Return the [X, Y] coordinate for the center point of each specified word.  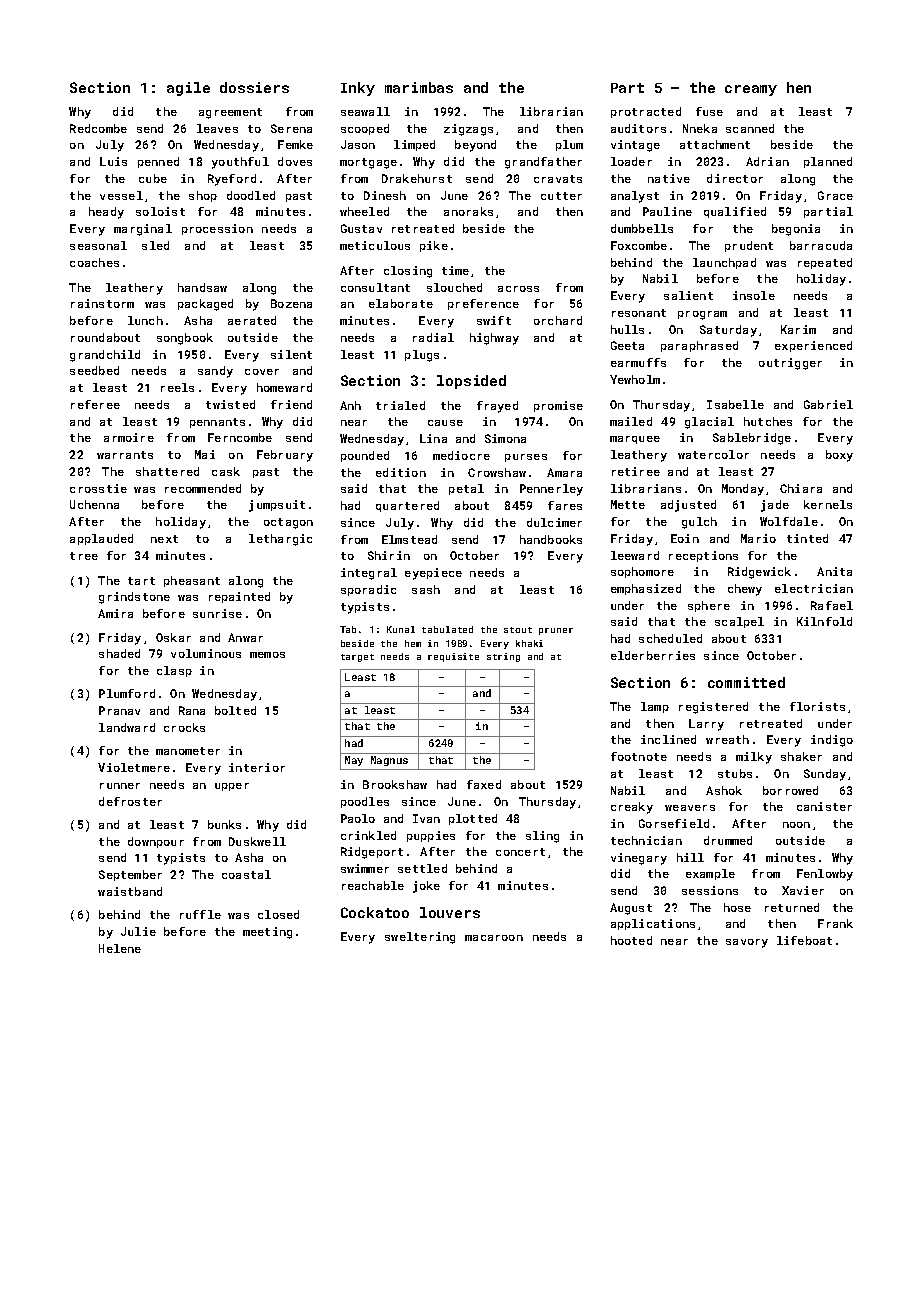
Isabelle [735, 404]
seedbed [94, 370]
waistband [130, 891]
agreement [230, 113]
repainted [239, 597]
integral [369, 574]
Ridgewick [759, 573]
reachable [373, 885]
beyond [475, 146]
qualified [735, 212]
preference [483, 304]
